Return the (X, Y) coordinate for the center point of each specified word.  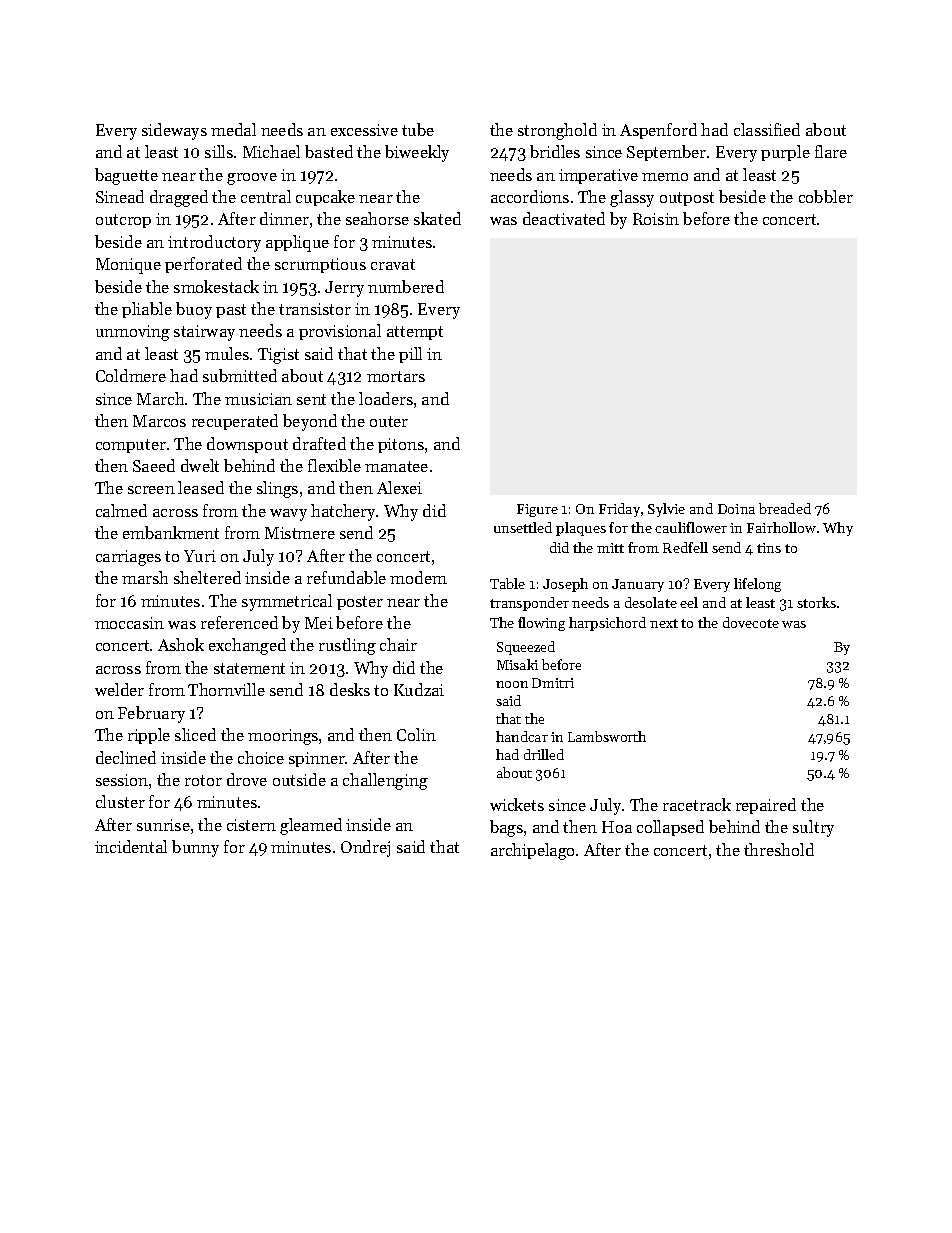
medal (233, 129)
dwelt (200, 465)
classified (767, 129)
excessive (364, 130)
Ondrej (365, 848)
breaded (785, 508)
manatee (396, 466)
